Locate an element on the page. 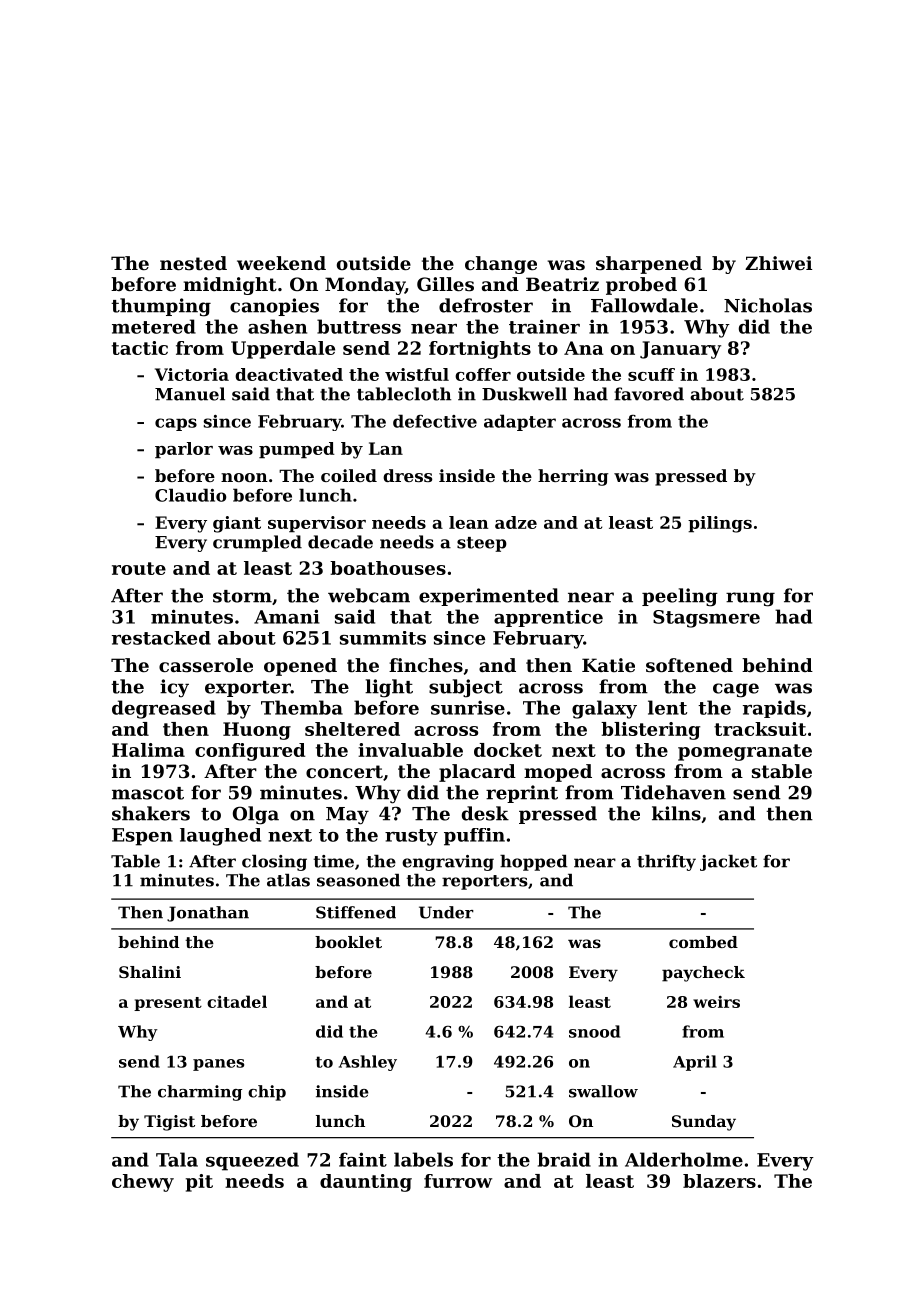  hopped is located at coordinates (533, 863).
